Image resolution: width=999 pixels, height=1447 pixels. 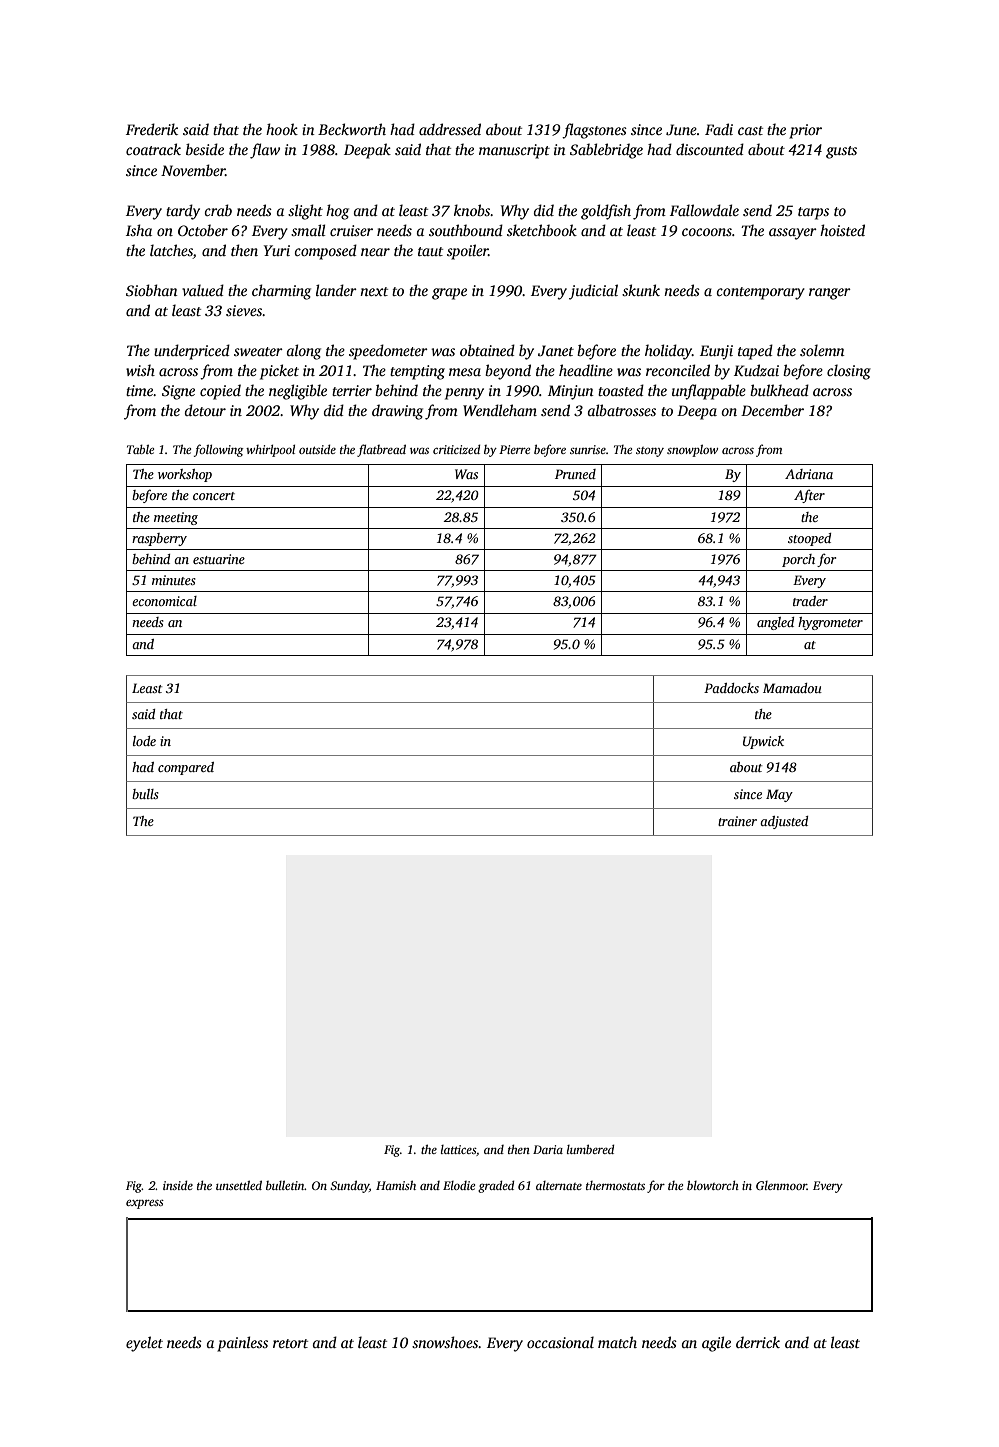 What do you see at coordinates (186, 768) in the screenshot?
I see `compared` at bounding box center [186, 768].
